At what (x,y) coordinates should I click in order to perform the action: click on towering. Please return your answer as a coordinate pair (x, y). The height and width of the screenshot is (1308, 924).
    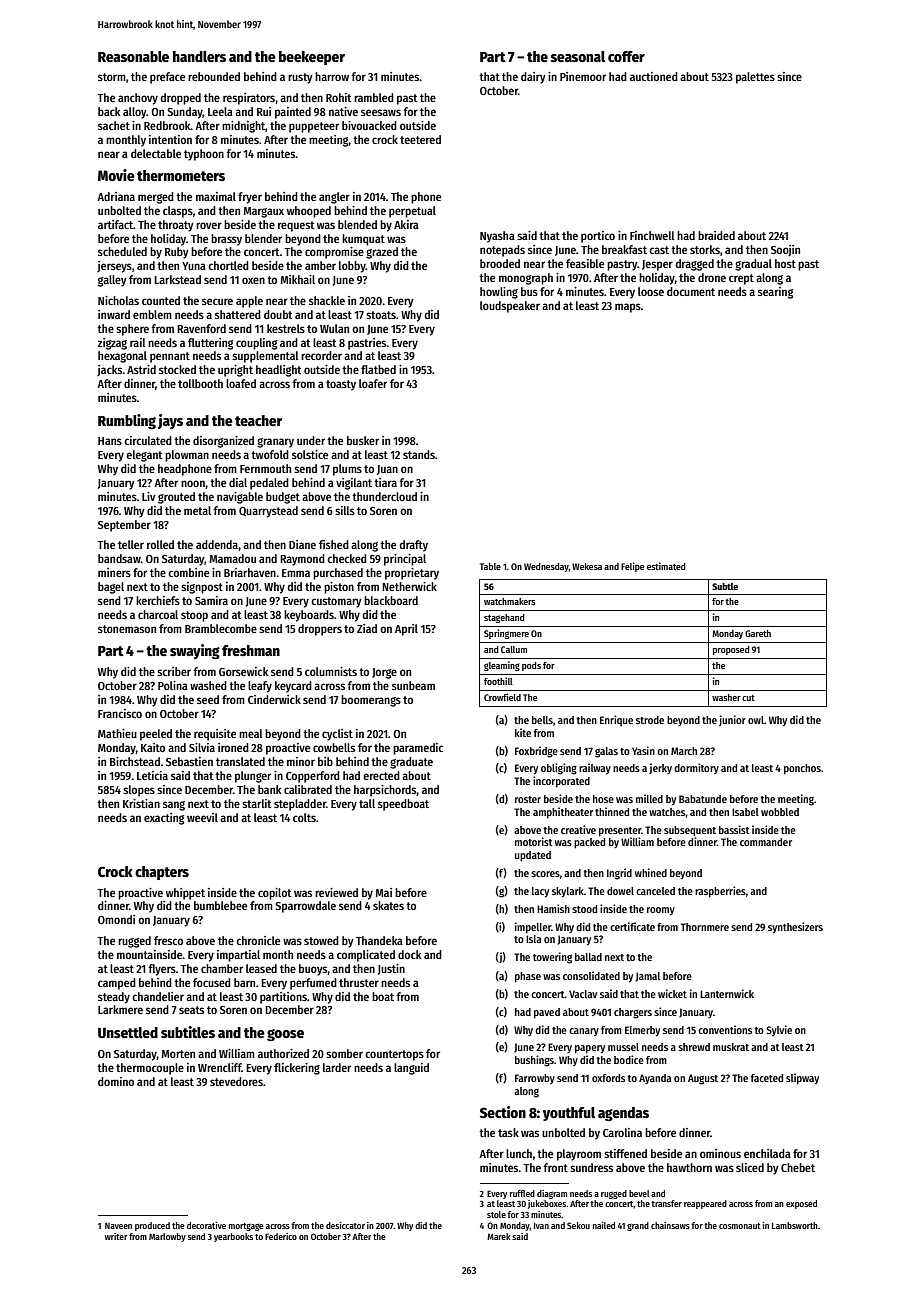
    Looking at the image, I should click on (552, 958).
